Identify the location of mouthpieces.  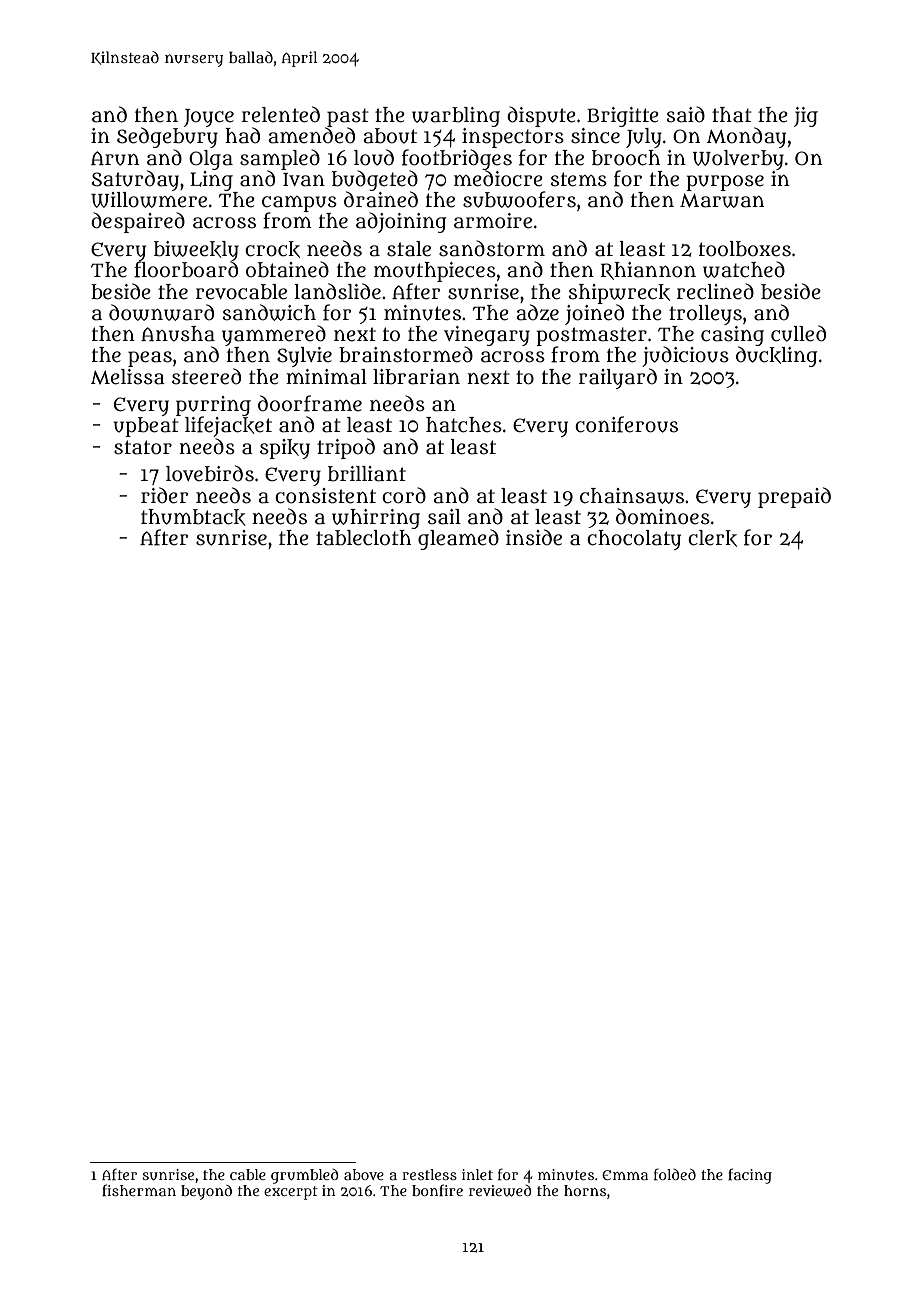
(435, 272).
